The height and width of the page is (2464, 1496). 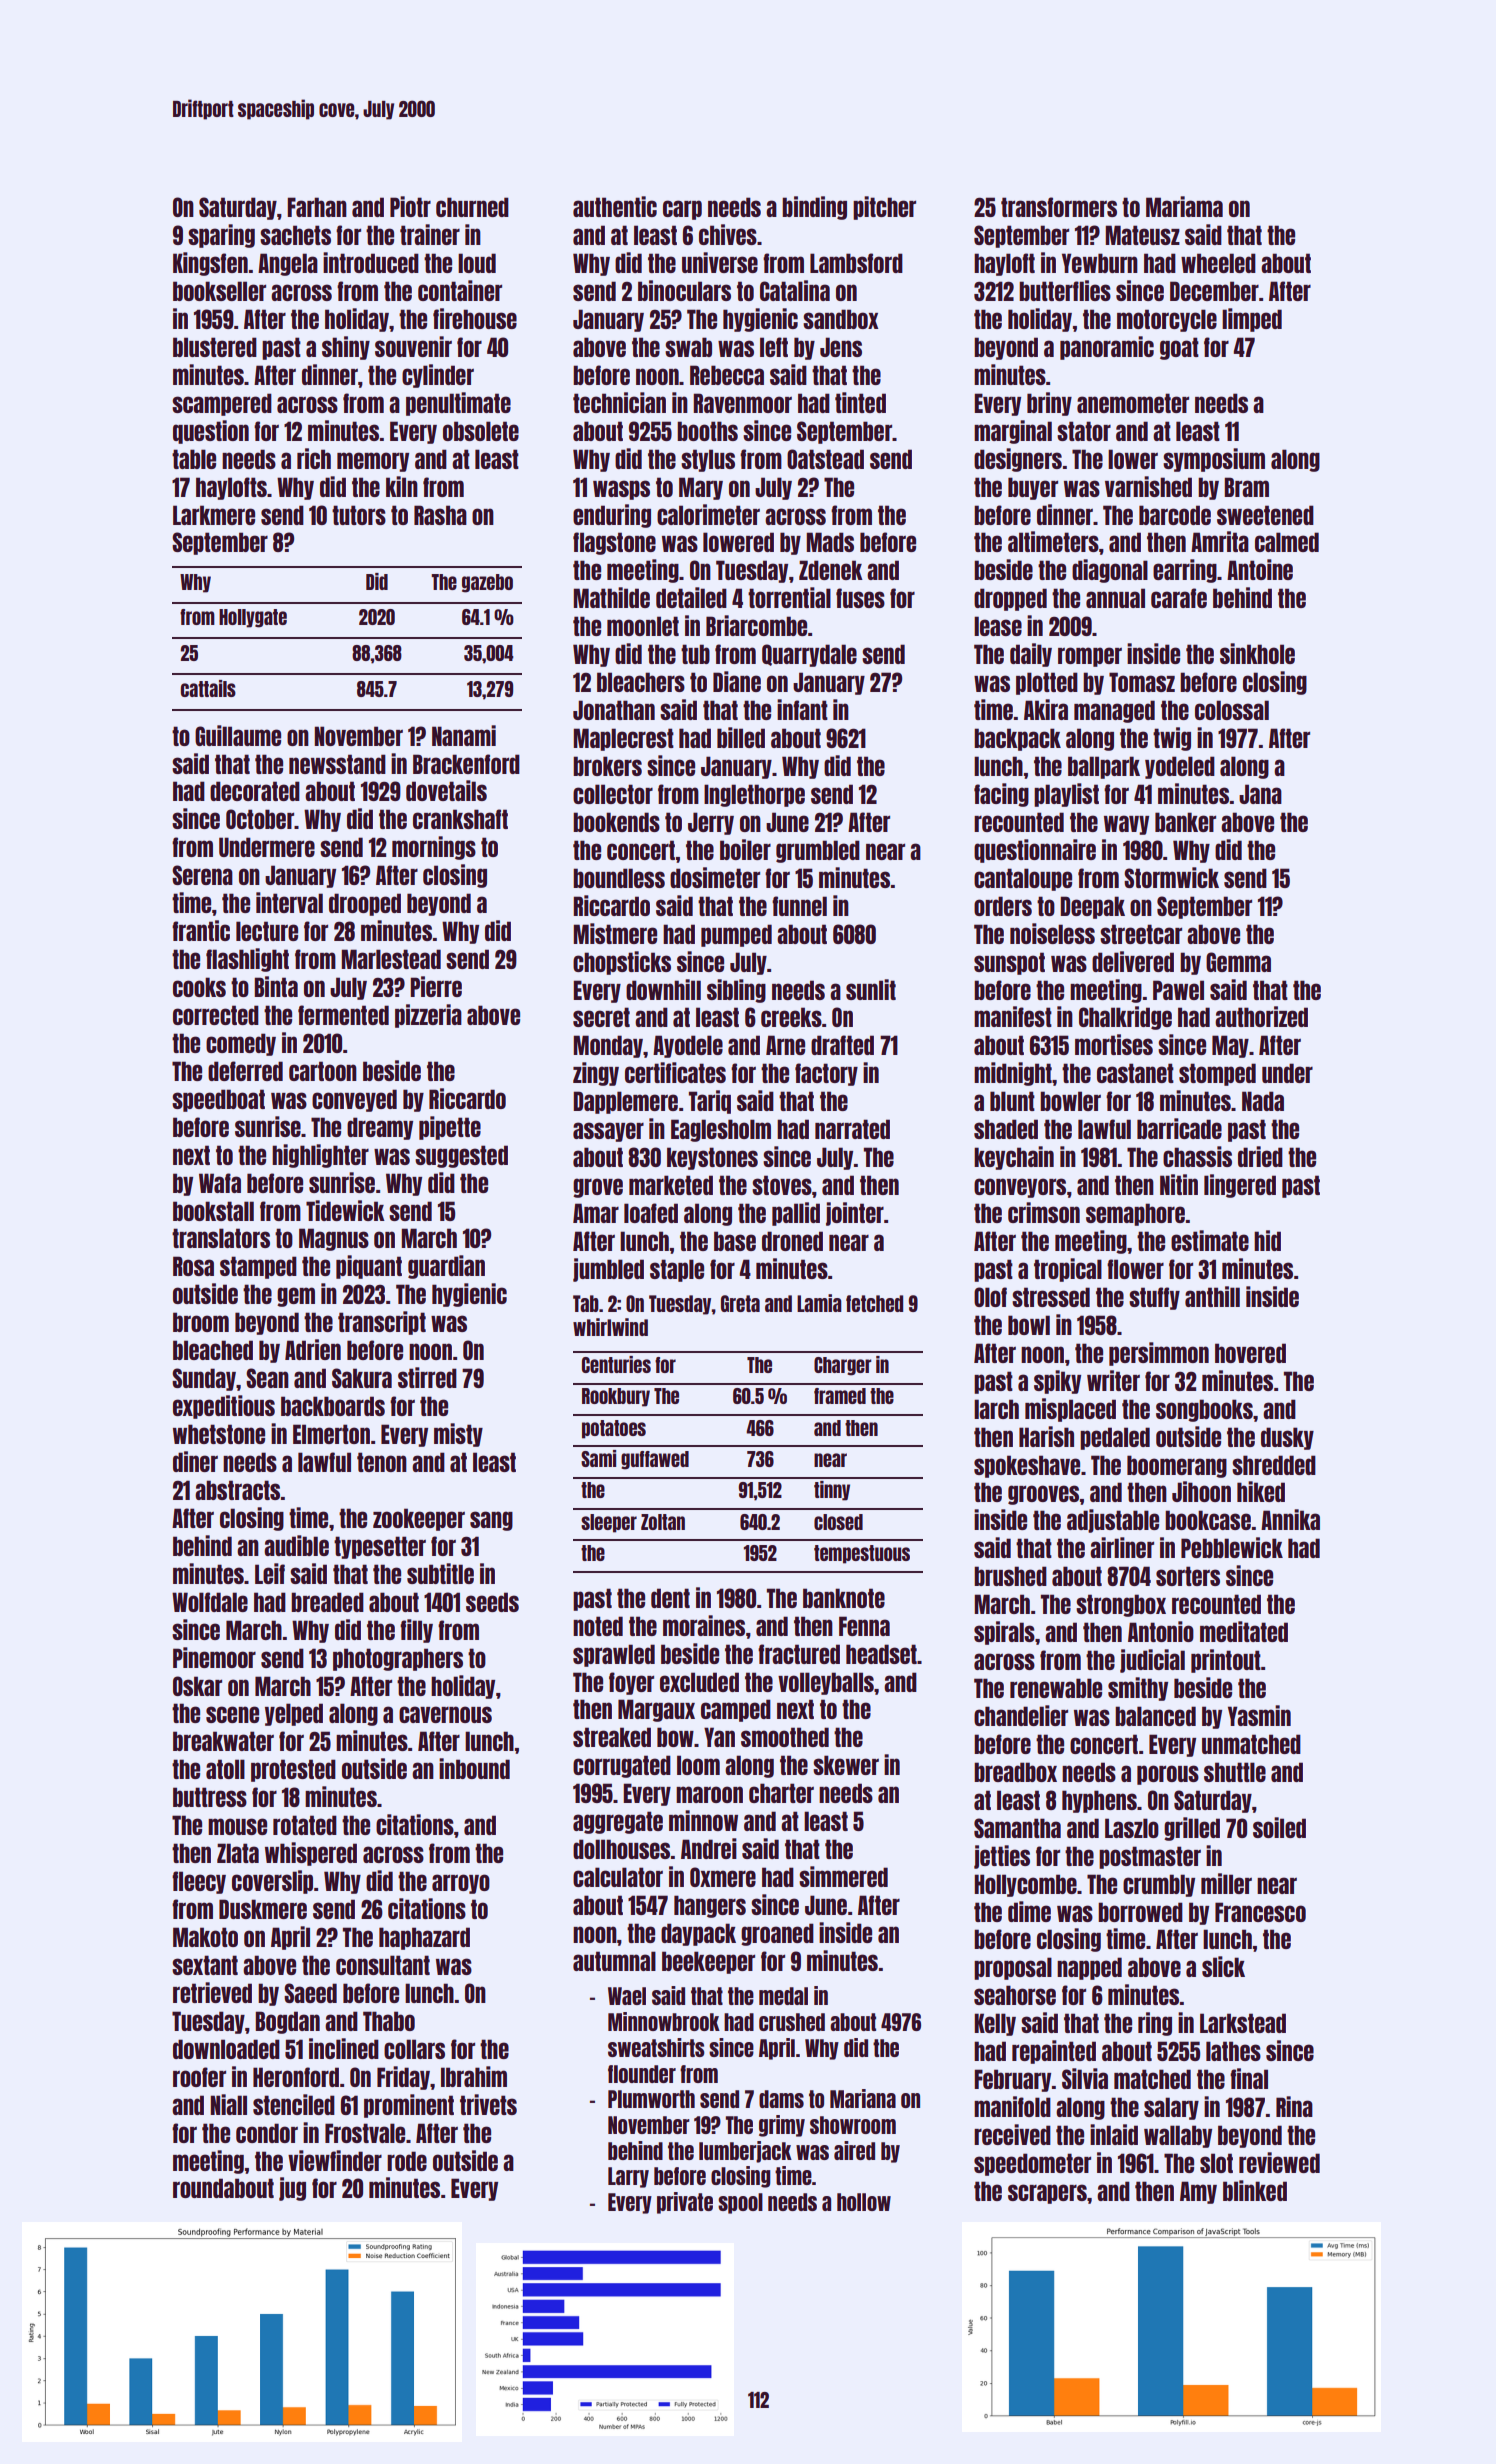 I want to click on wavy, so click(x=1126, y=825).
